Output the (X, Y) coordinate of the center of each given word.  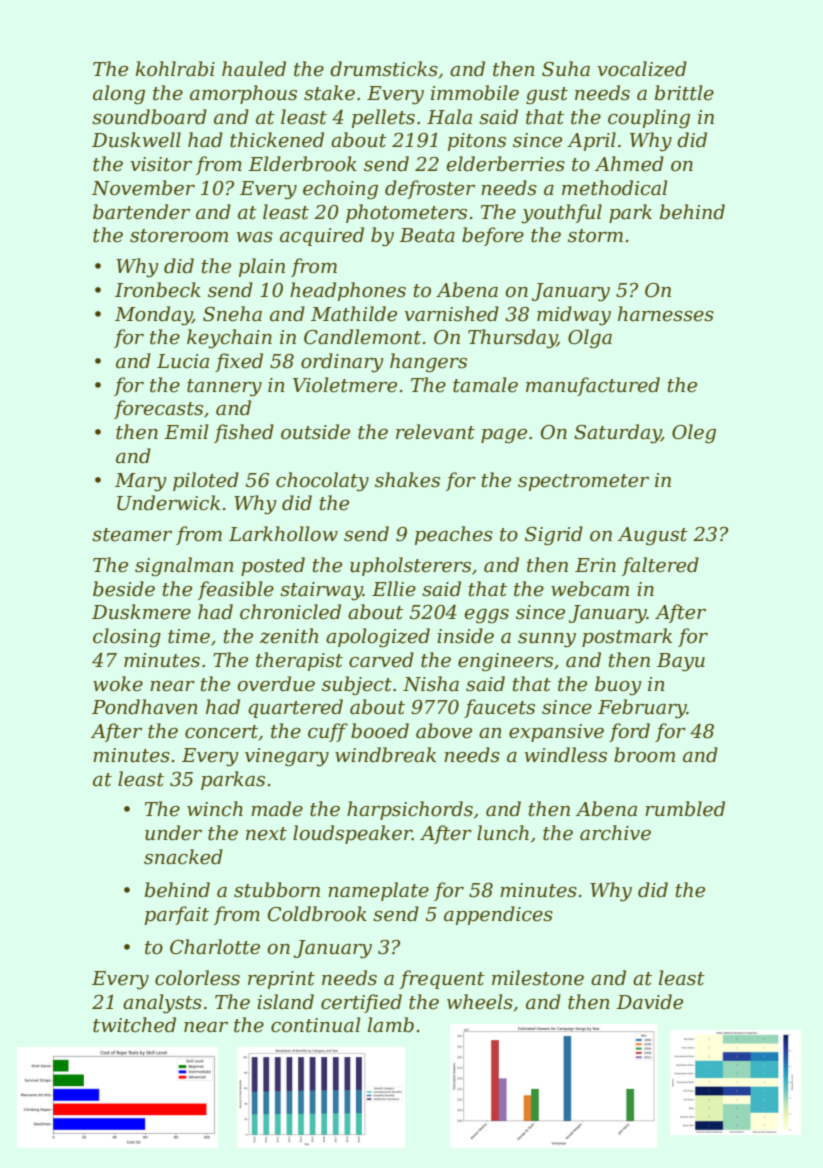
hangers (428, 363)
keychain (229, 339)
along (119, 95)
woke (118, 684)
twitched (134, 1025)
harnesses (666, 314)
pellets (383, 118)
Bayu (681, 662)
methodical (614, 188)
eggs (486, 616)
